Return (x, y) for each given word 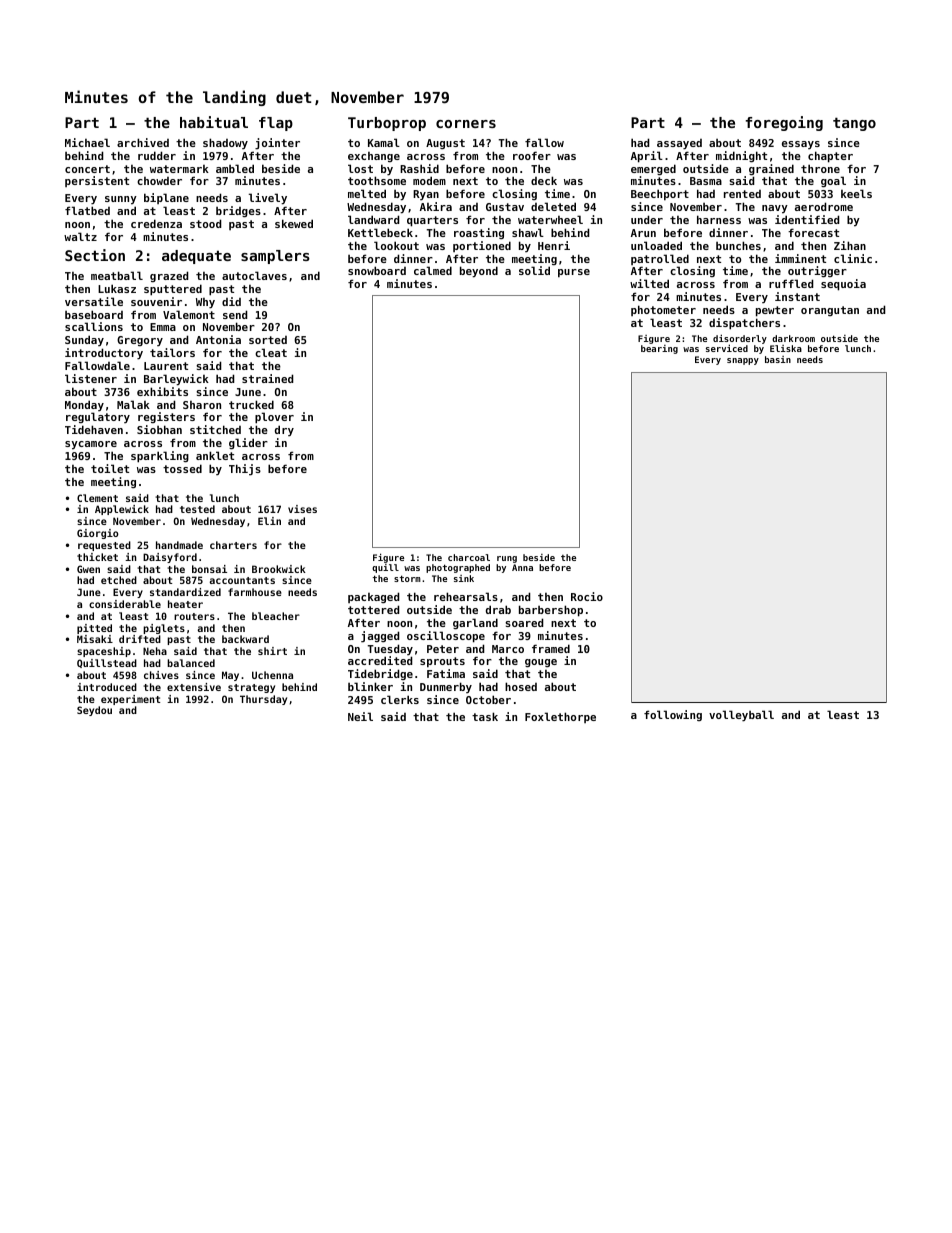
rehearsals (466, 596)
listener (91, 378)
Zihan (850, 245)
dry (284, 430)
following (673, 715)
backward (245, 639)
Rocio (587, 596)
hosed (521, 686)
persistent (97, 181)
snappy (743, 361)
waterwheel (550, 219)
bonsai (209, 569)
